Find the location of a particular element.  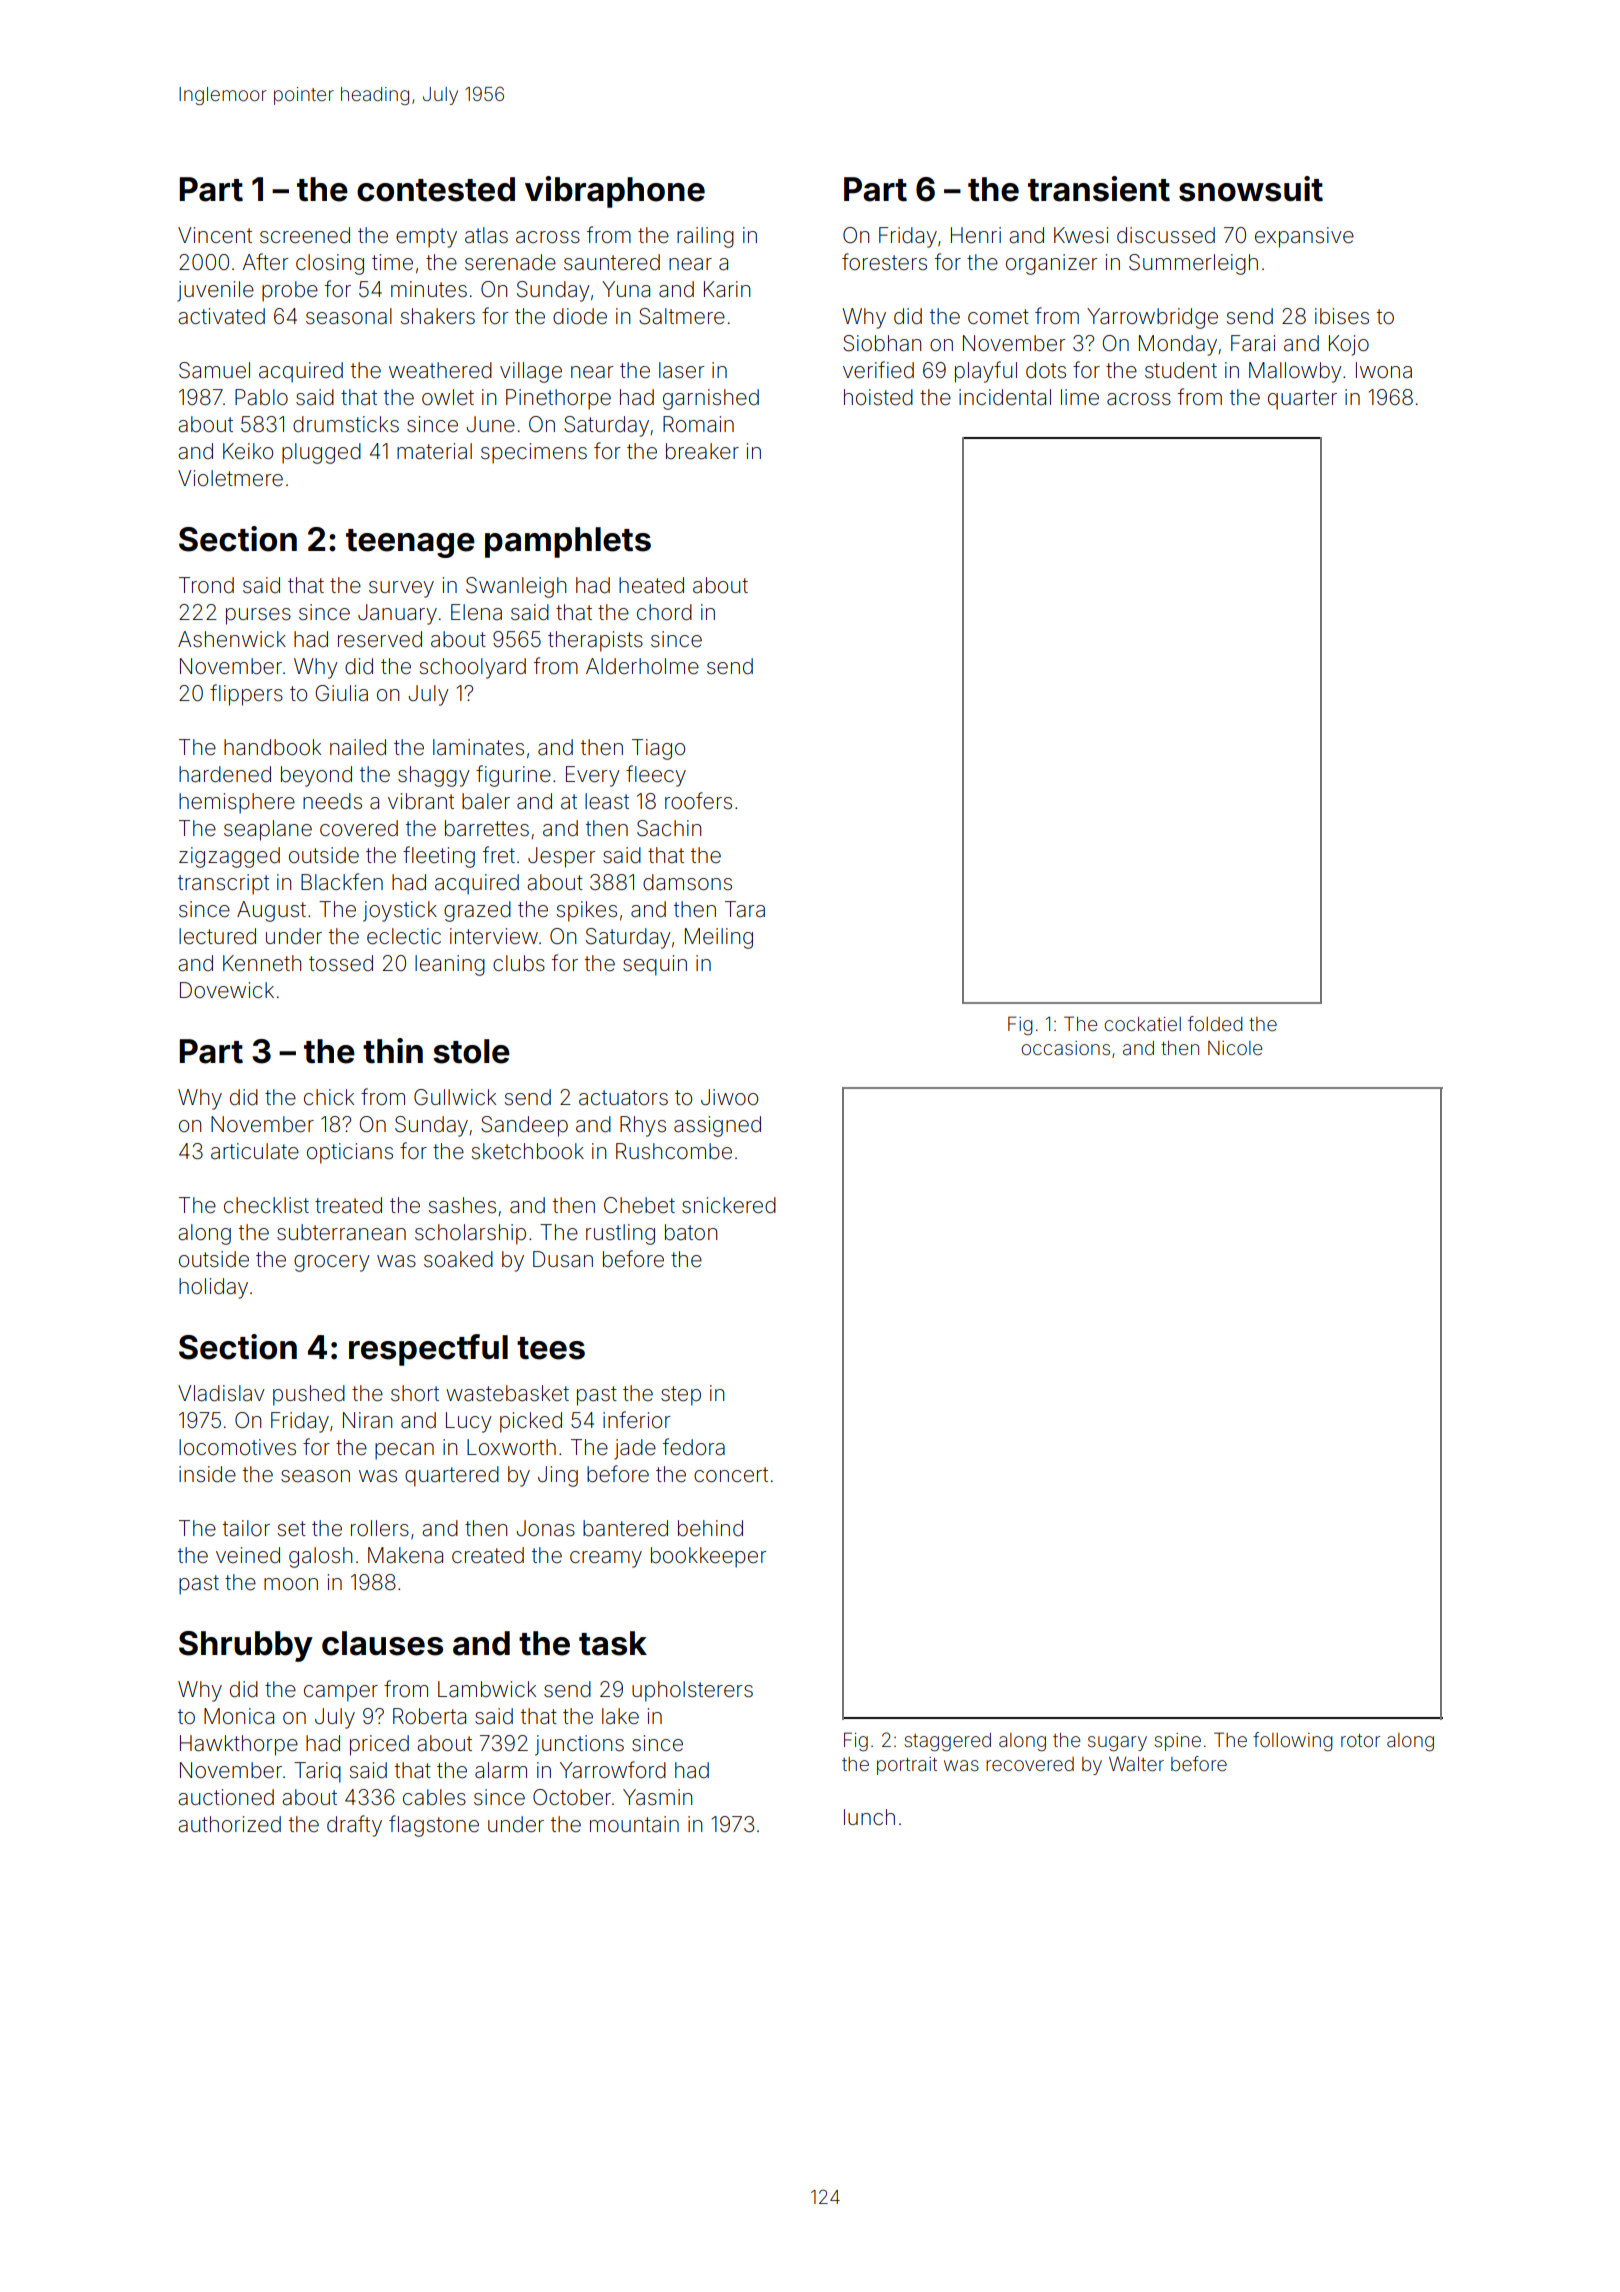

Shrubby is located at coordinates (246, 1646).
